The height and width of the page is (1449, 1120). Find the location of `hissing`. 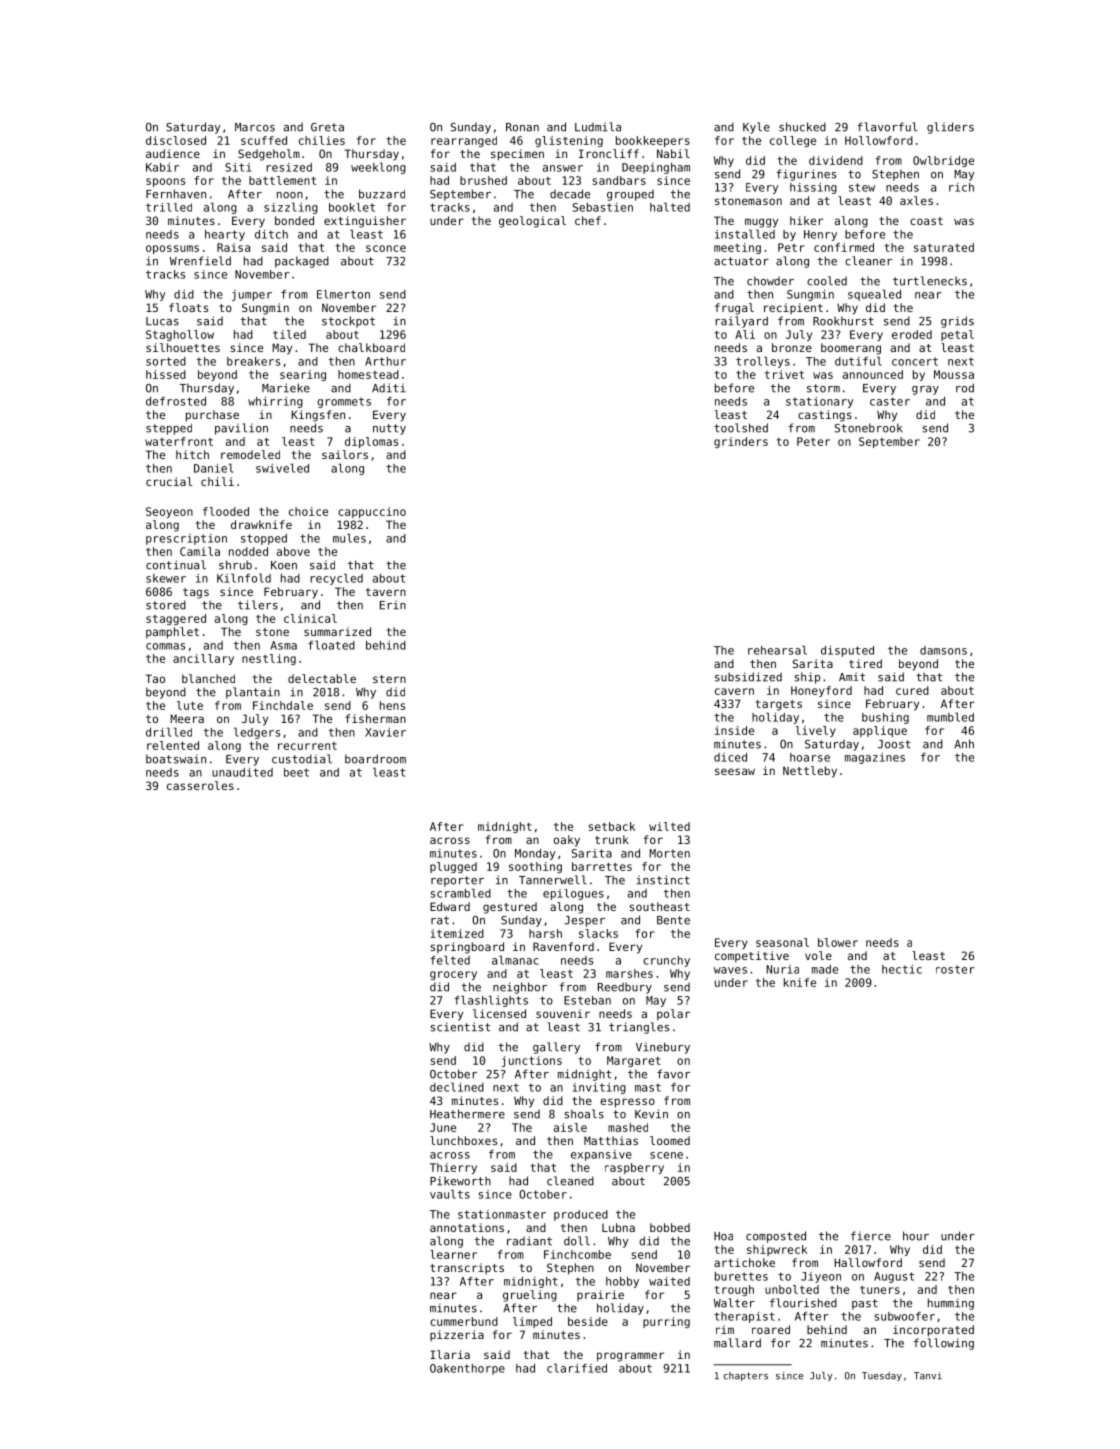

hissing is located at coordinates (813, 188).
